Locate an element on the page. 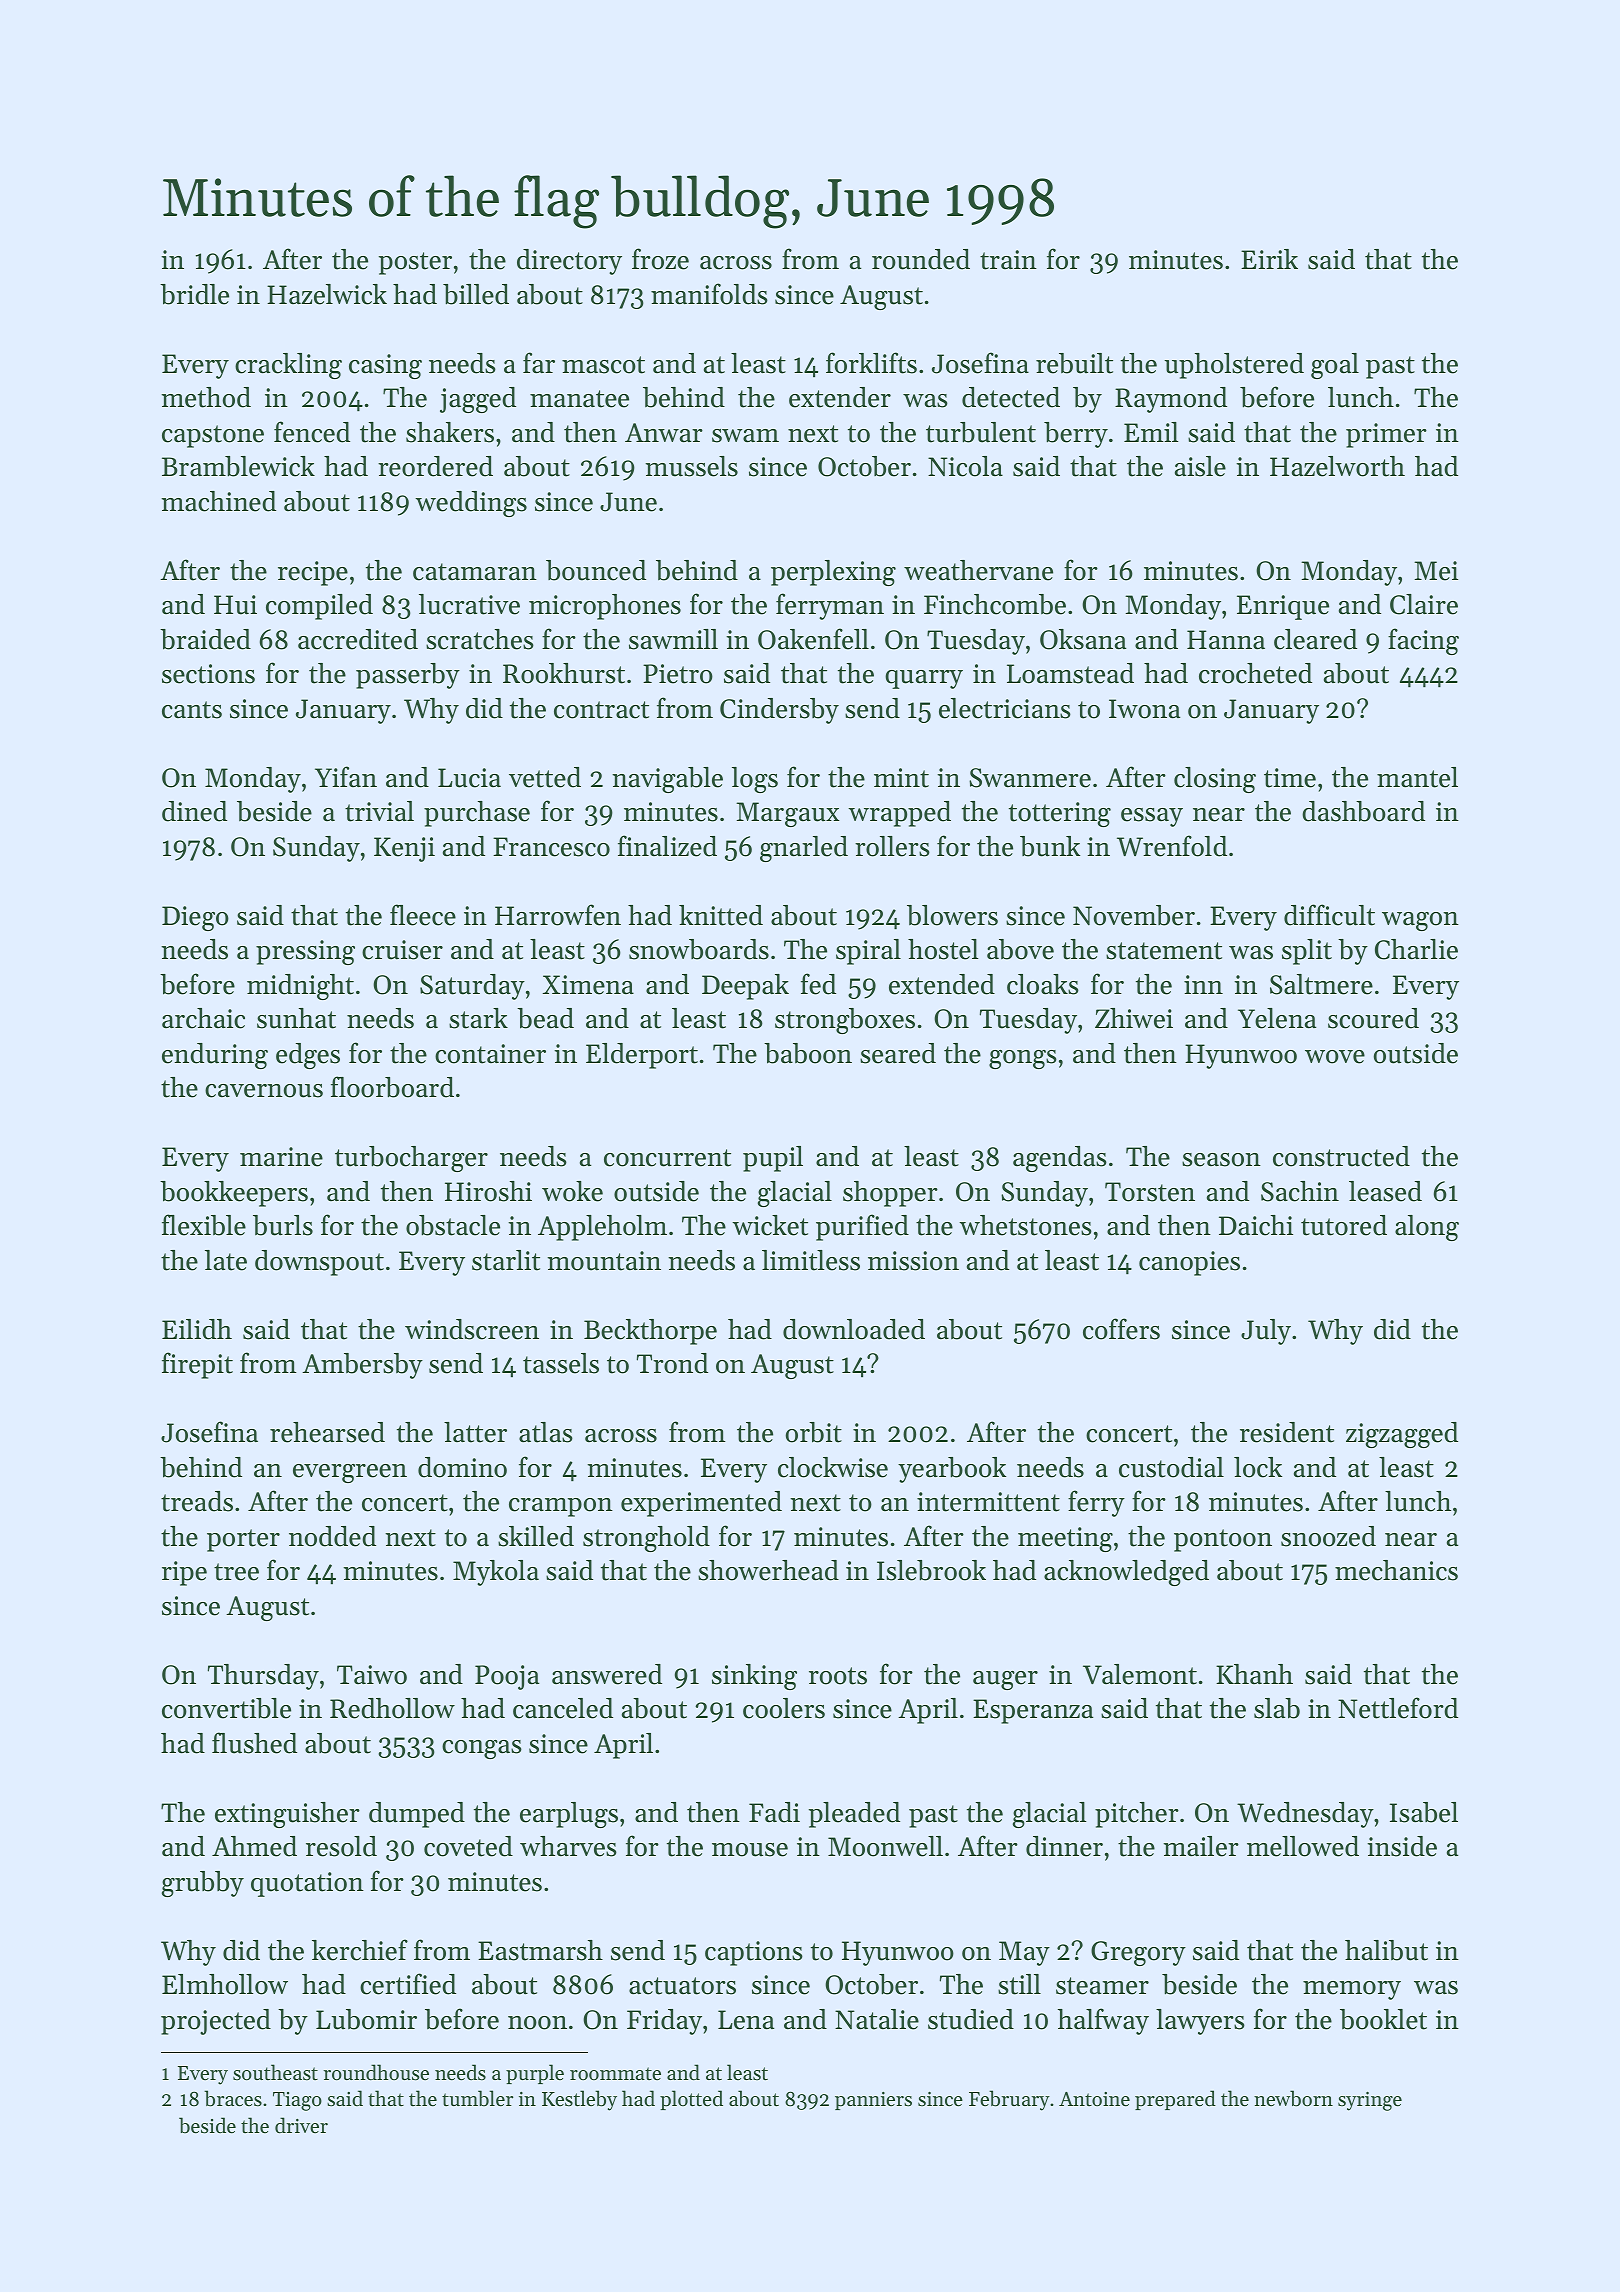 This image has height=2292, width=1620. late is located at coordinates (226, 1260).
